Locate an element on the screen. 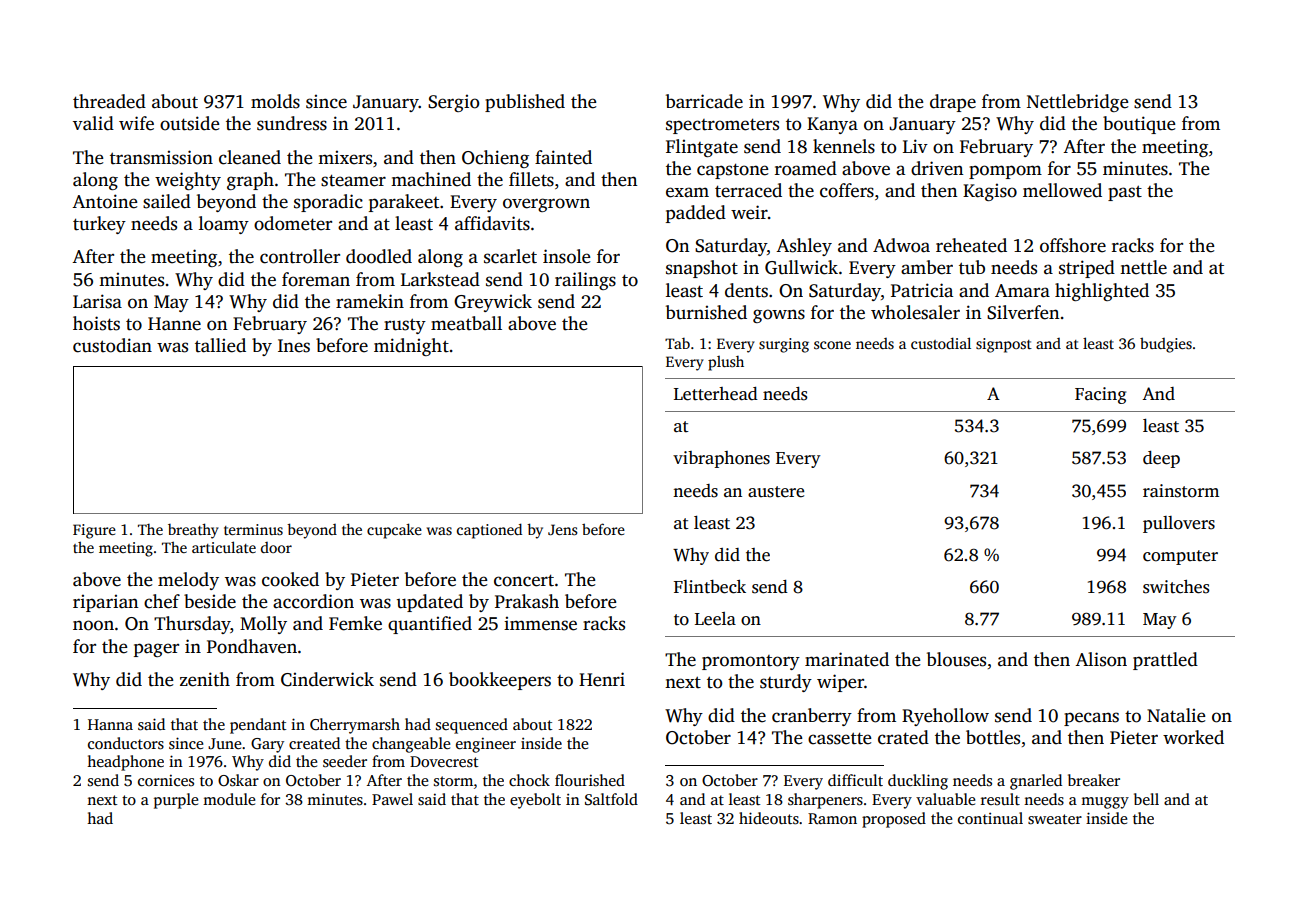 The image size is (1308, 924). steamer is located at coordinates (353, 180).
